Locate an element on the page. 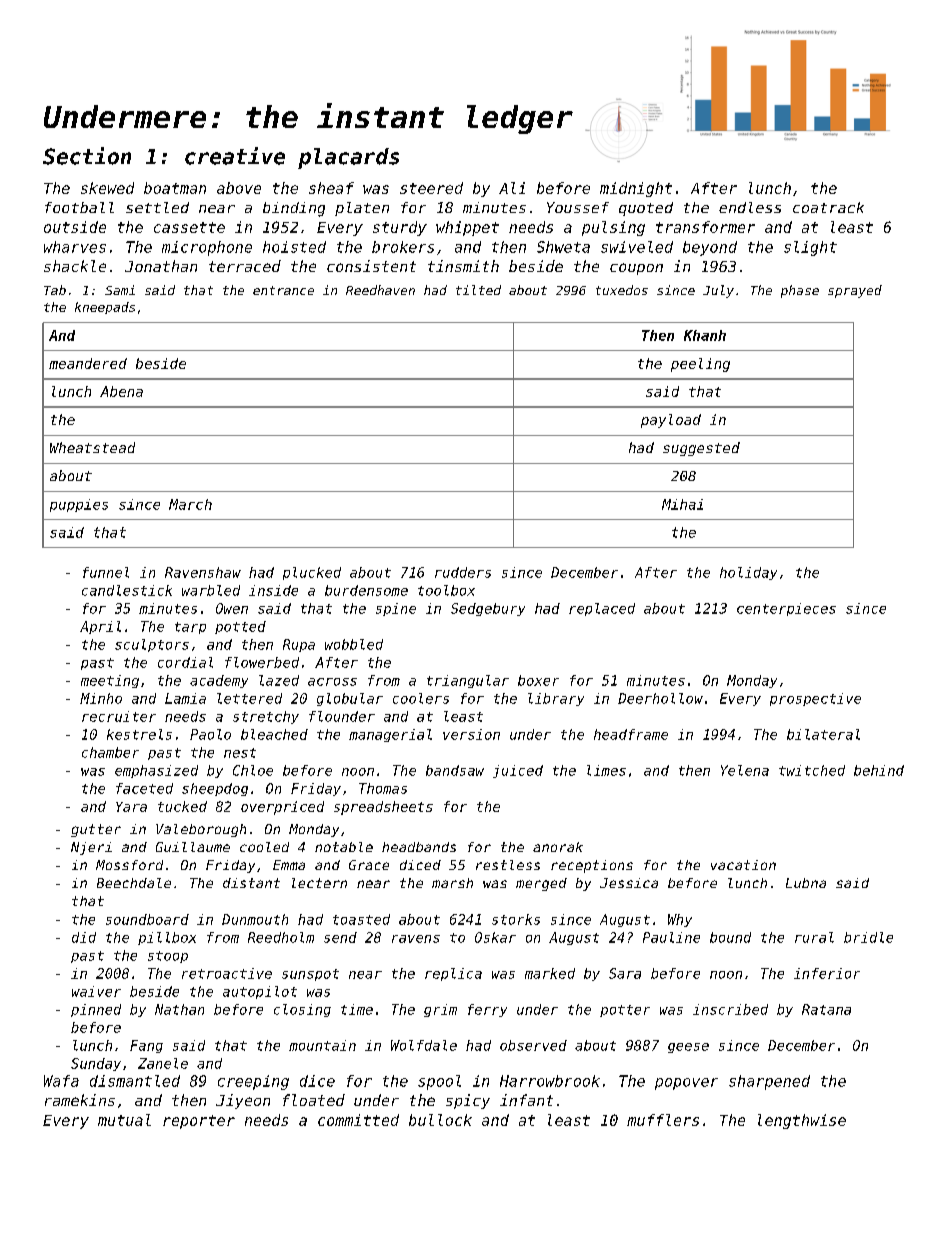  steered is located at coordinates (431, 188).
